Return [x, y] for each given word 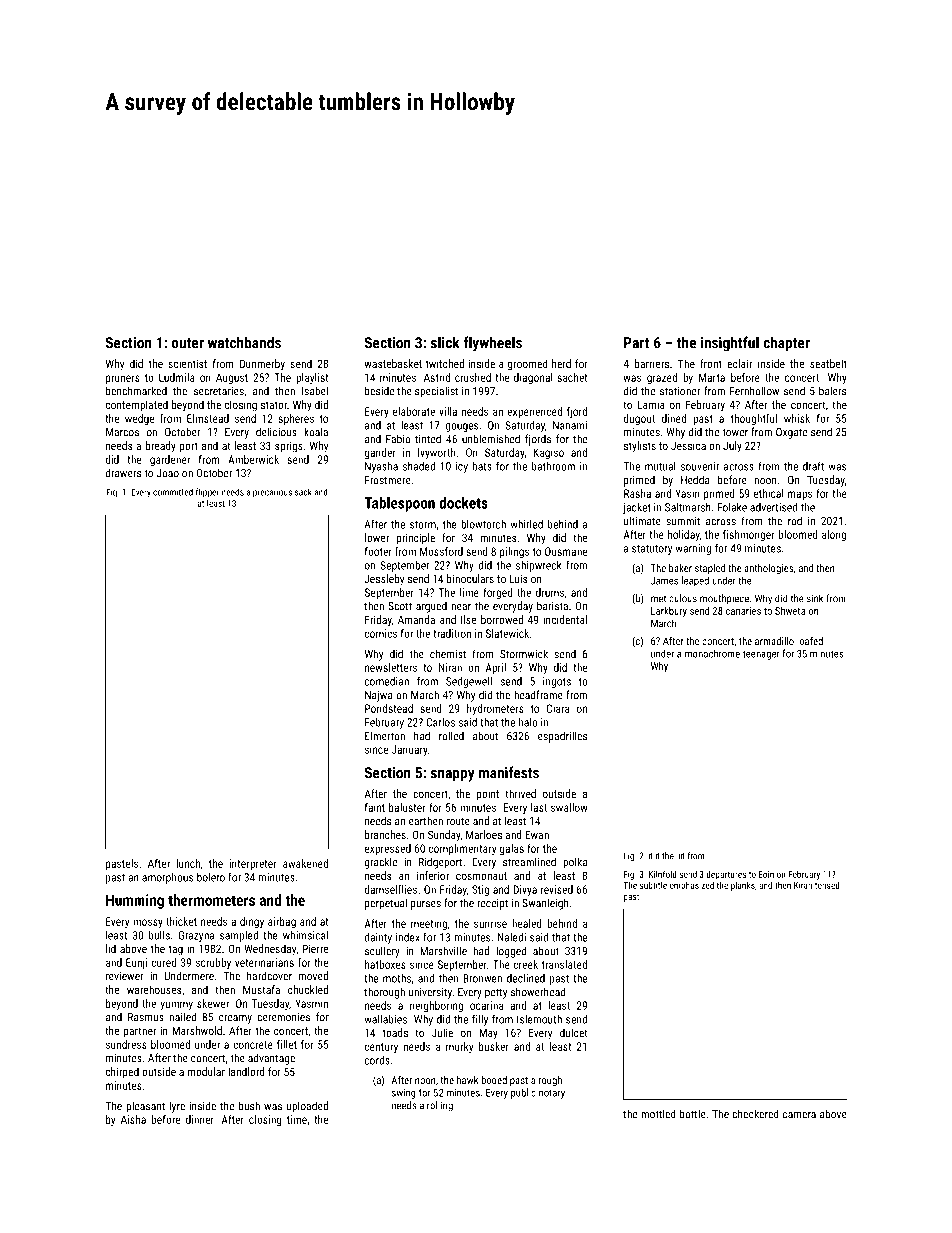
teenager [761, 655]
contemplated [137, 405]
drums [550, 592]
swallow [569, 807]
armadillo [774, 641]
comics [381, 633]
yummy [176, 1005]
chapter [786, 344]
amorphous [167, 878]
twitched [445, 363]
